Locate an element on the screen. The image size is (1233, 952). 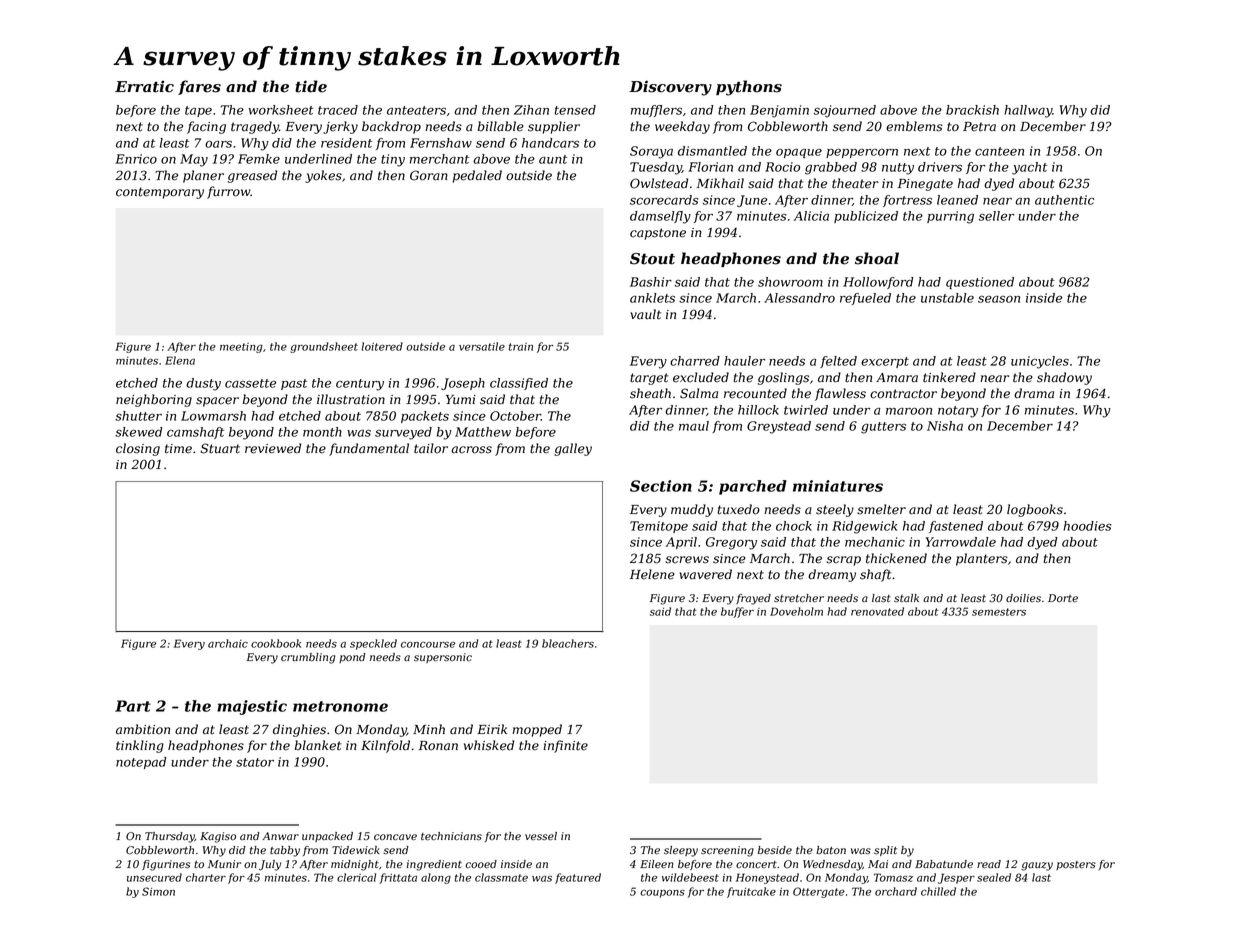
hallway is located at coordinates (1028, 111).
